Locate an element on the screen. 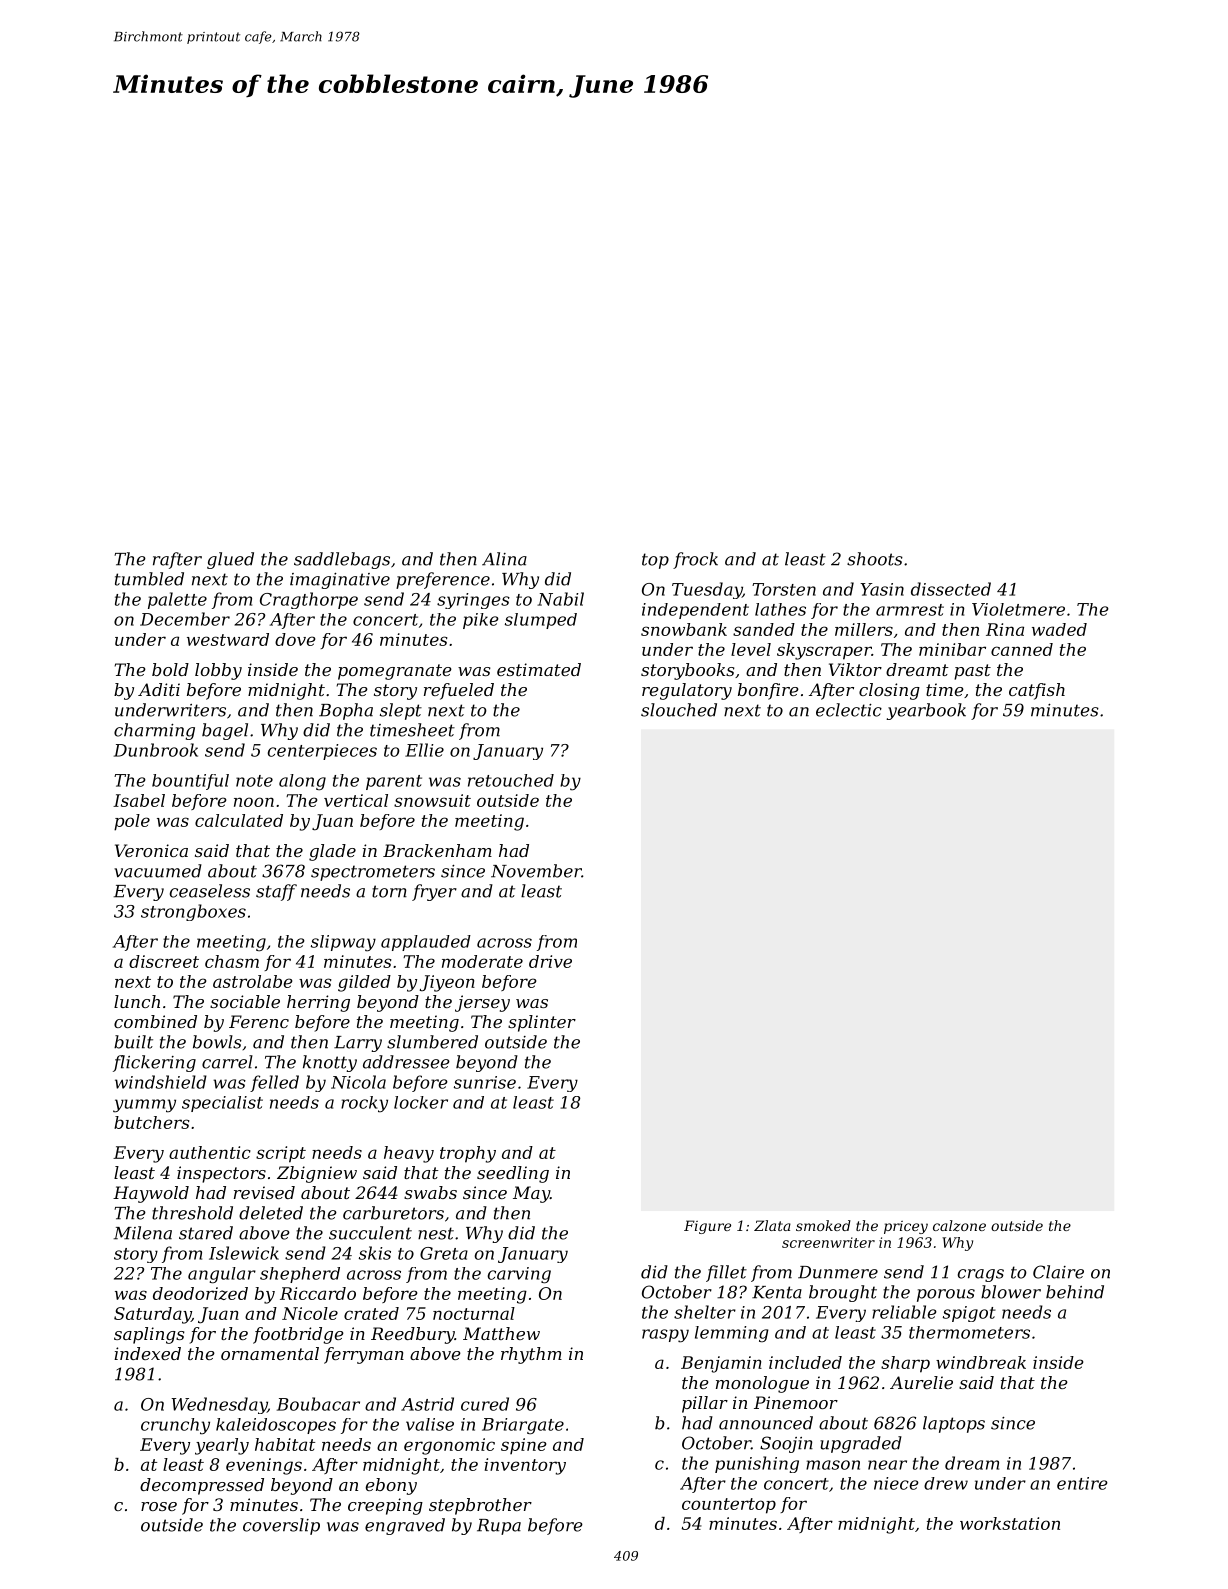 The height and width of the screenshot is (1589, 1228). coverslip is located at coordinates (281, 1526).
